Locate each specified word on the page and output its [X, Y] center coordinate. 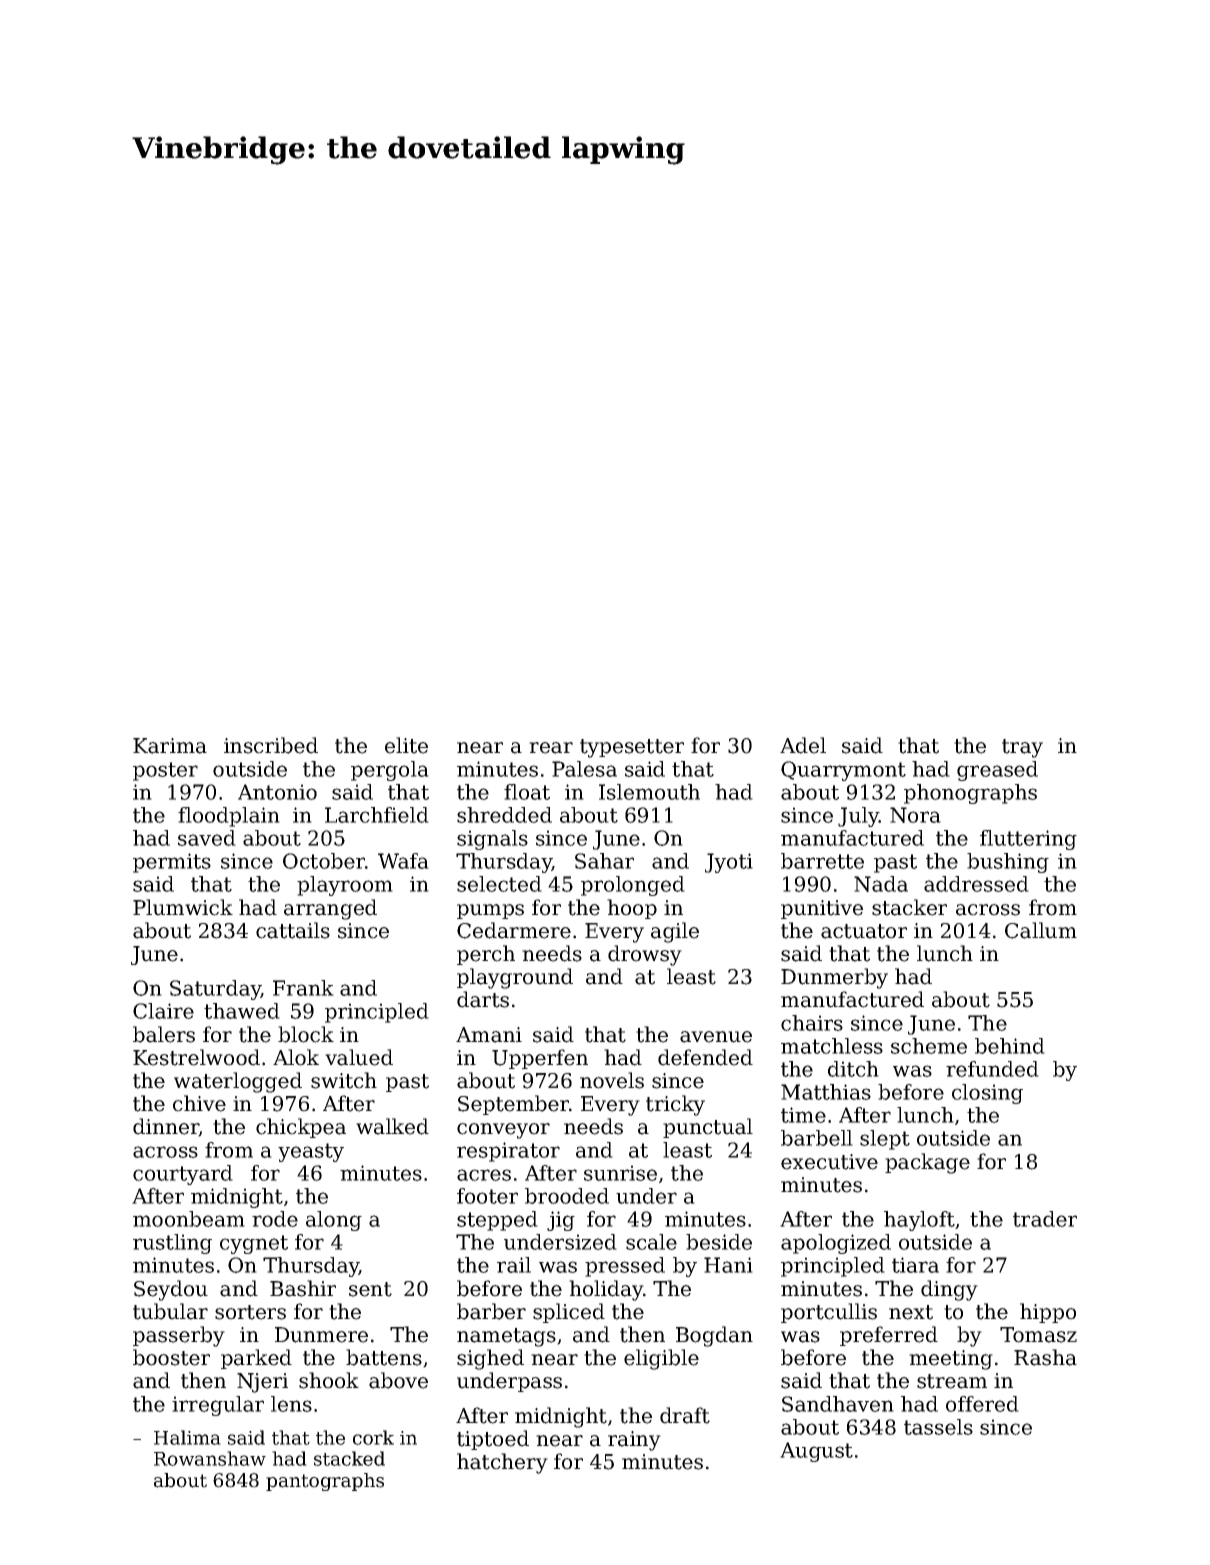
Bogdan [714, 1336]
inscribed [271, 745]
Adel [803, 745]
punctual [708, 1128]
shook [329, 1380]
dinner [166, 1127]
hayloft [919, 1221]
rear [551, 748]
